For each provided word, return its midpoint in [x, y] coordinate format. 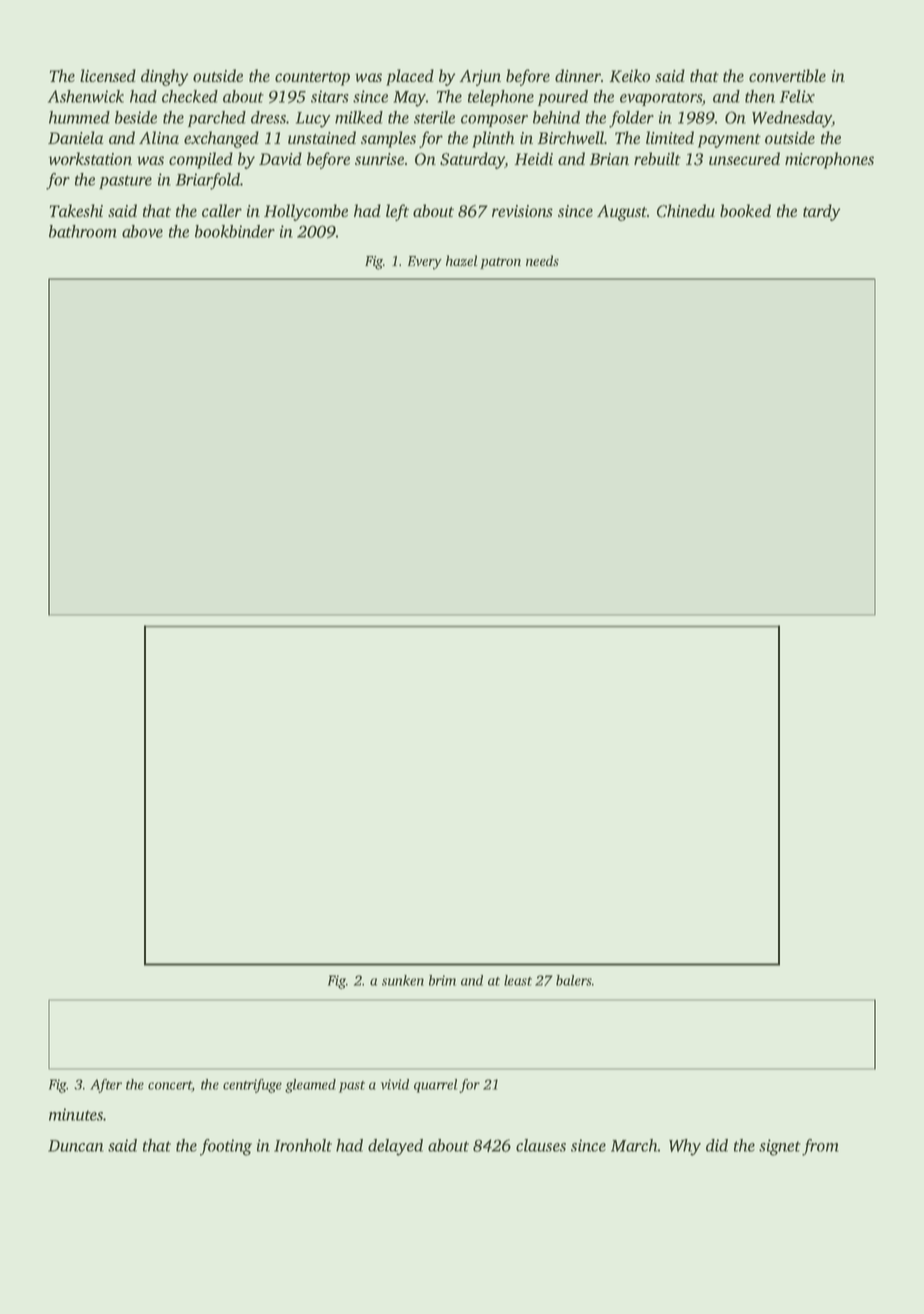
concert [170, 1086]
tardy [821, 212]
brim [442, 980]
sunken [403, 980]
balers [574, 980]
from [820, 1147]
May [409, 99]
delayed [395, 1147]
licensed [108, 75]
